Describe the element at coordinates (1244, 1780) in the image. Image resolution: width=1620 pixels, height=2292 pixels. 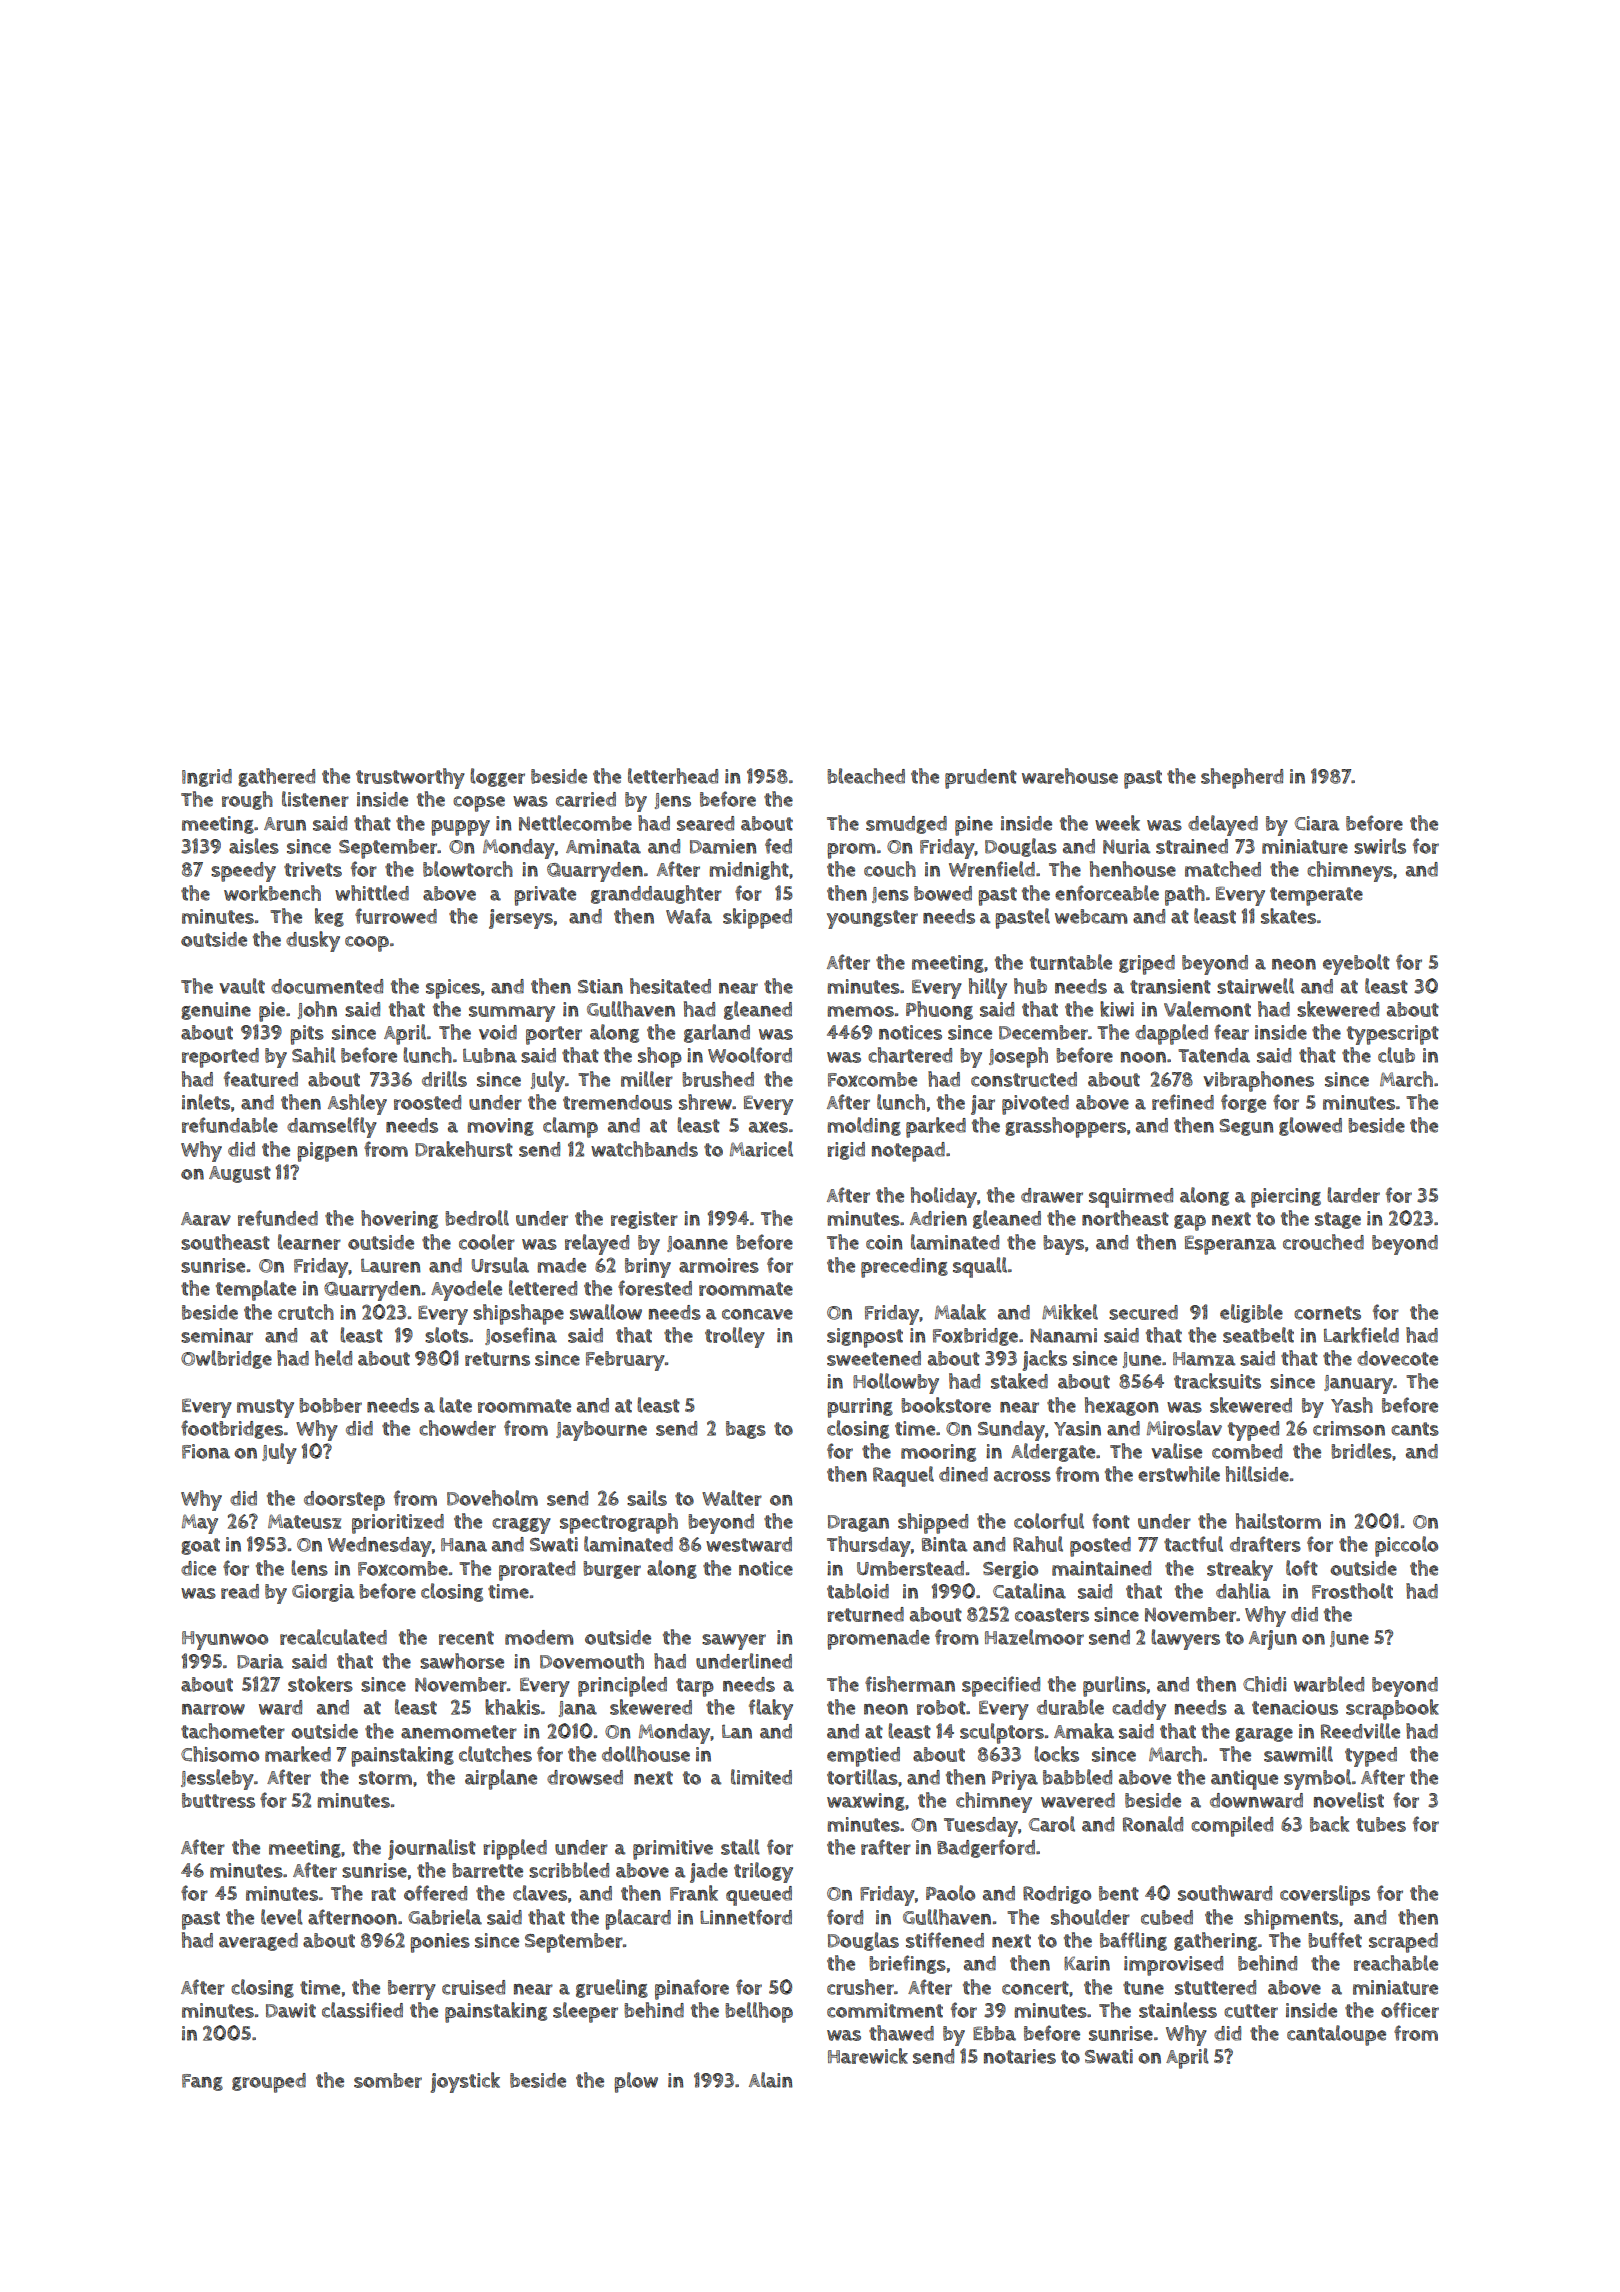
I see `antique` at that location.
